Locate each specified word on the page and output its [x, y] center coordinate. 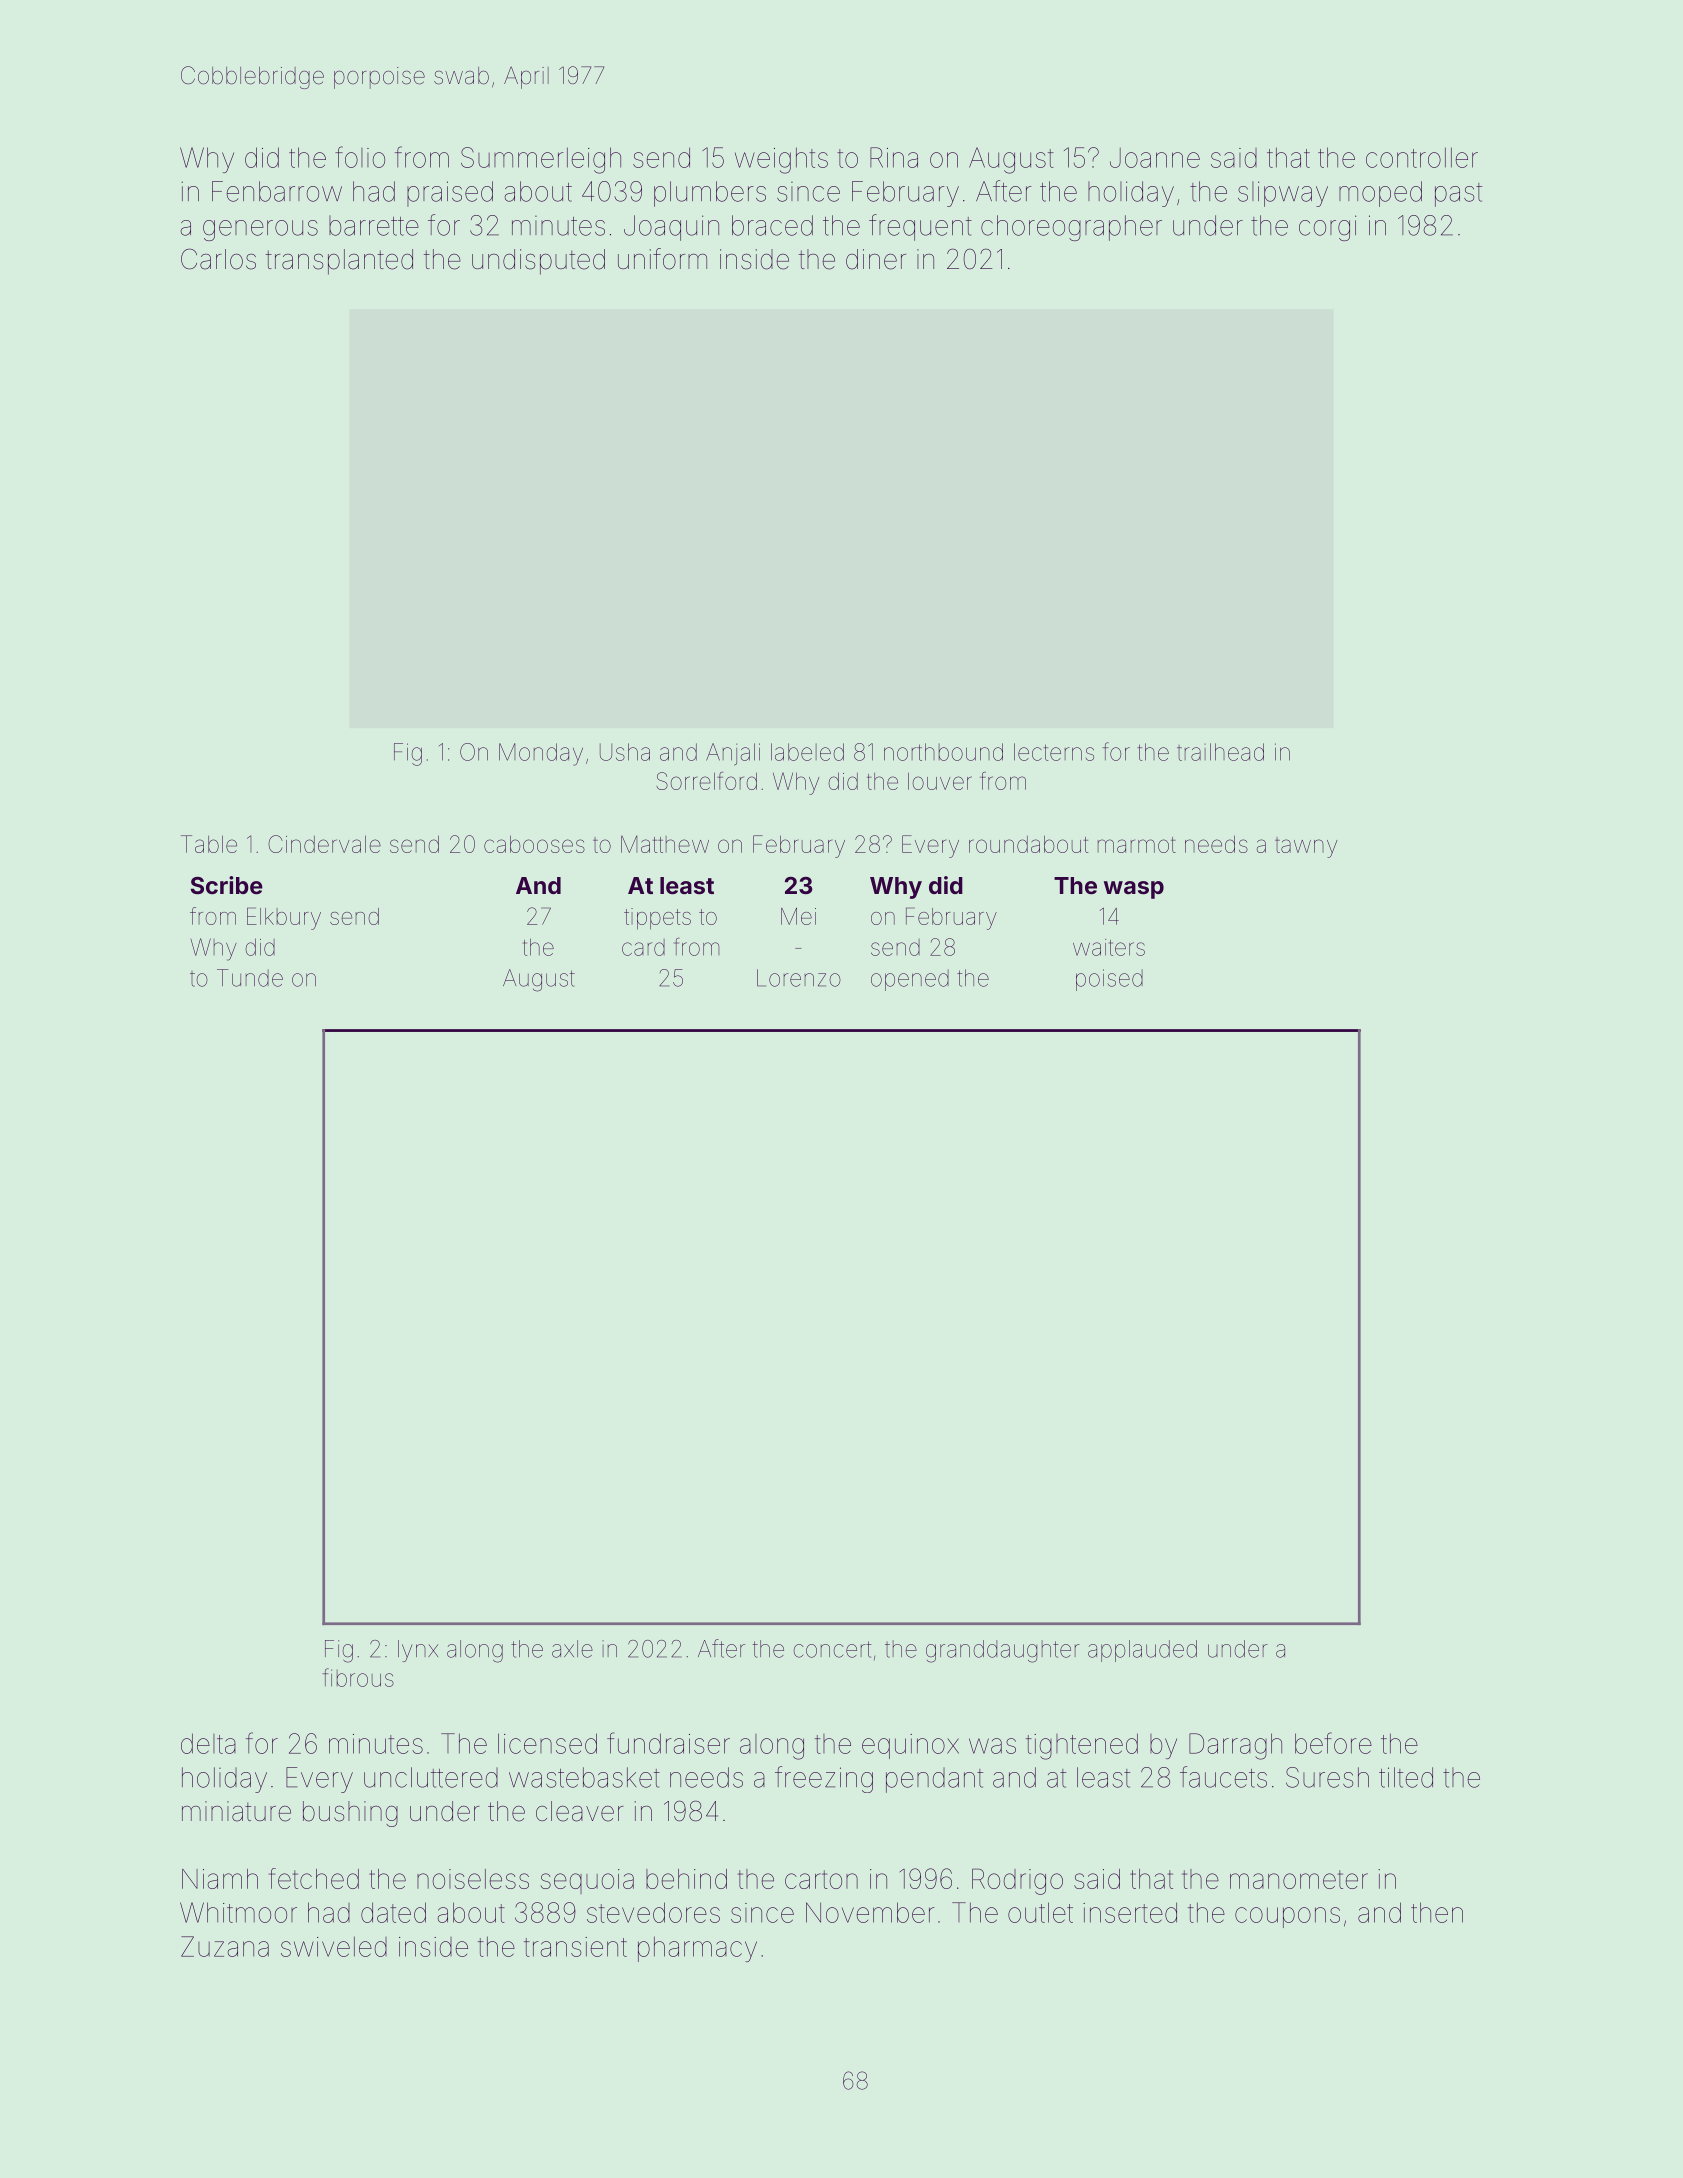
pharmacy [697, 1949]
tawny [1306, 847]
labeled [807, 752]
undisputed [538, 262]
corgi [1327, 228]
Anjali [733, 754]
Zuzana [225, 1946]
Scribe [227, 885]
